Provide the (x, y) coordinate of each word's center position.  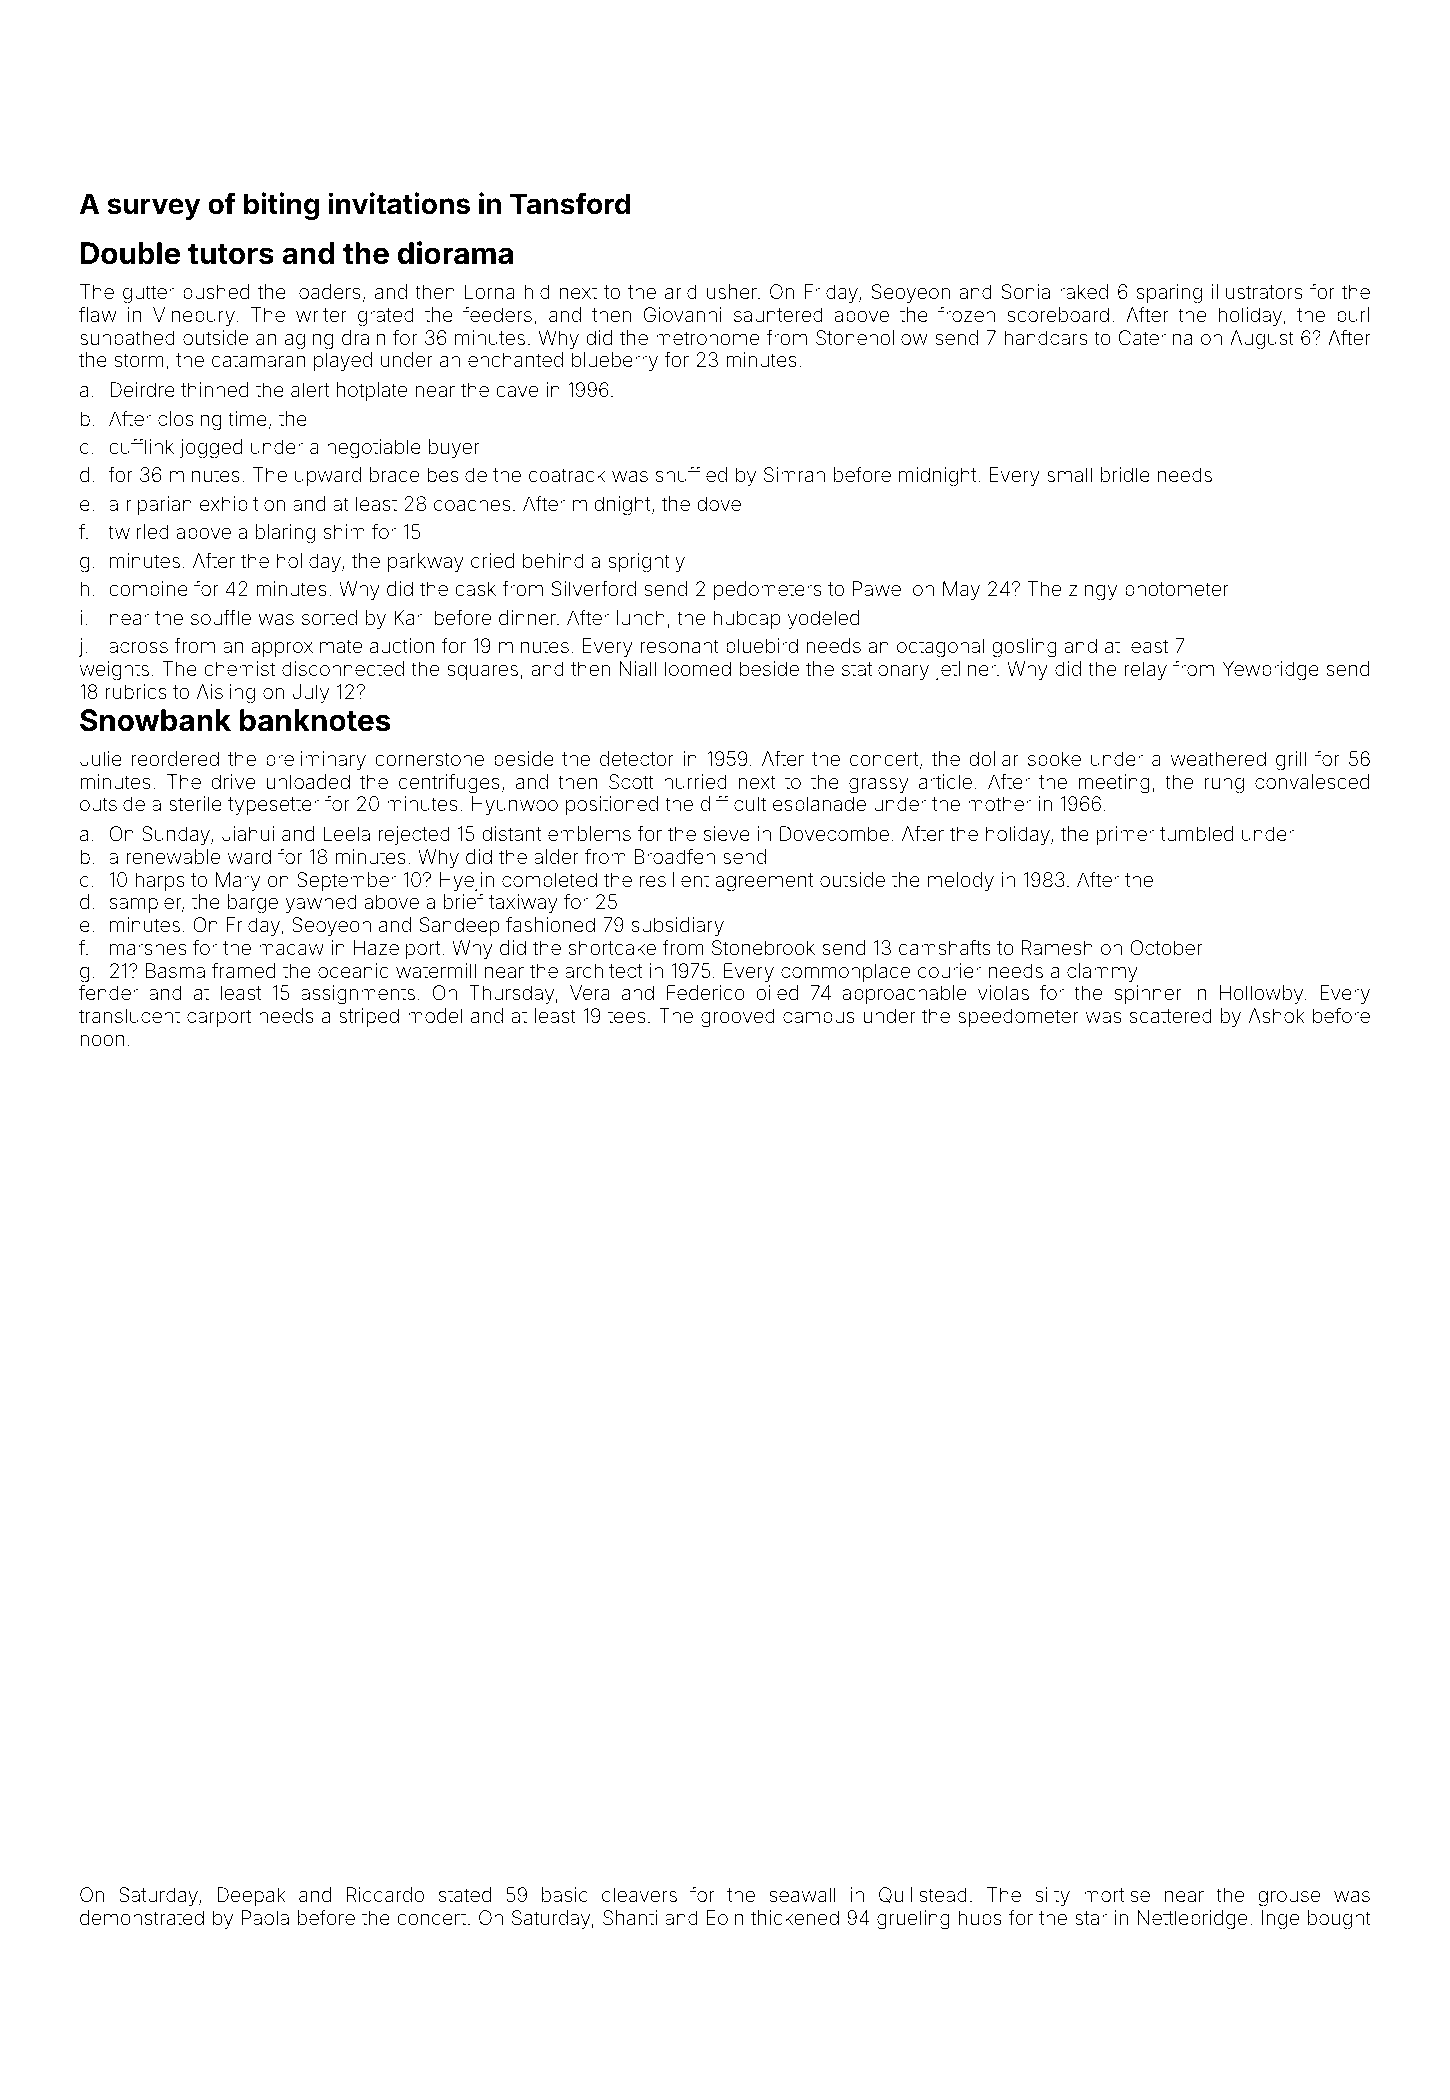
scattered (1171, 1015)
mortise (1117, 1894)
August (1262, 340)
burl (1353, 314)
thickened (795, 1917)
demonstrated (142, 1917)
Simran (794, 474)
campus (819, 1019)
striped (369, 1017)
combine (148, 588)
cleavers (639, 1894)
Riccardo (385, 1894)
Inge (1280, 1920)
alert (310, 389)
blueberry (615, 361)
